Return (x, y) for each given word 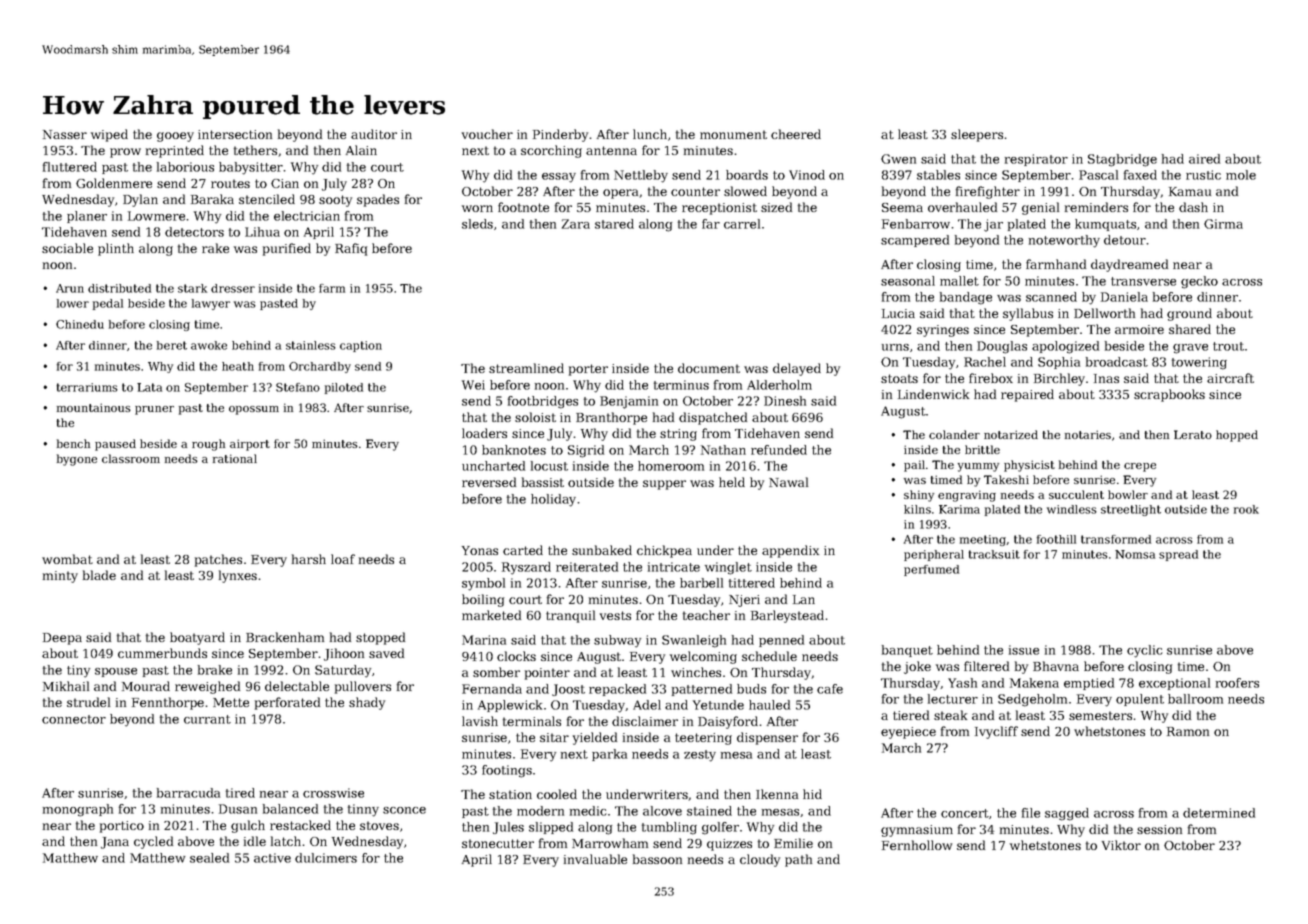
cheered (796, 134)
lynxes (238, 576)
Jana (115, 843)
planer (87, 217)
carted (523, 550)
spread (1178, 555)
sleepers (977, 135)
